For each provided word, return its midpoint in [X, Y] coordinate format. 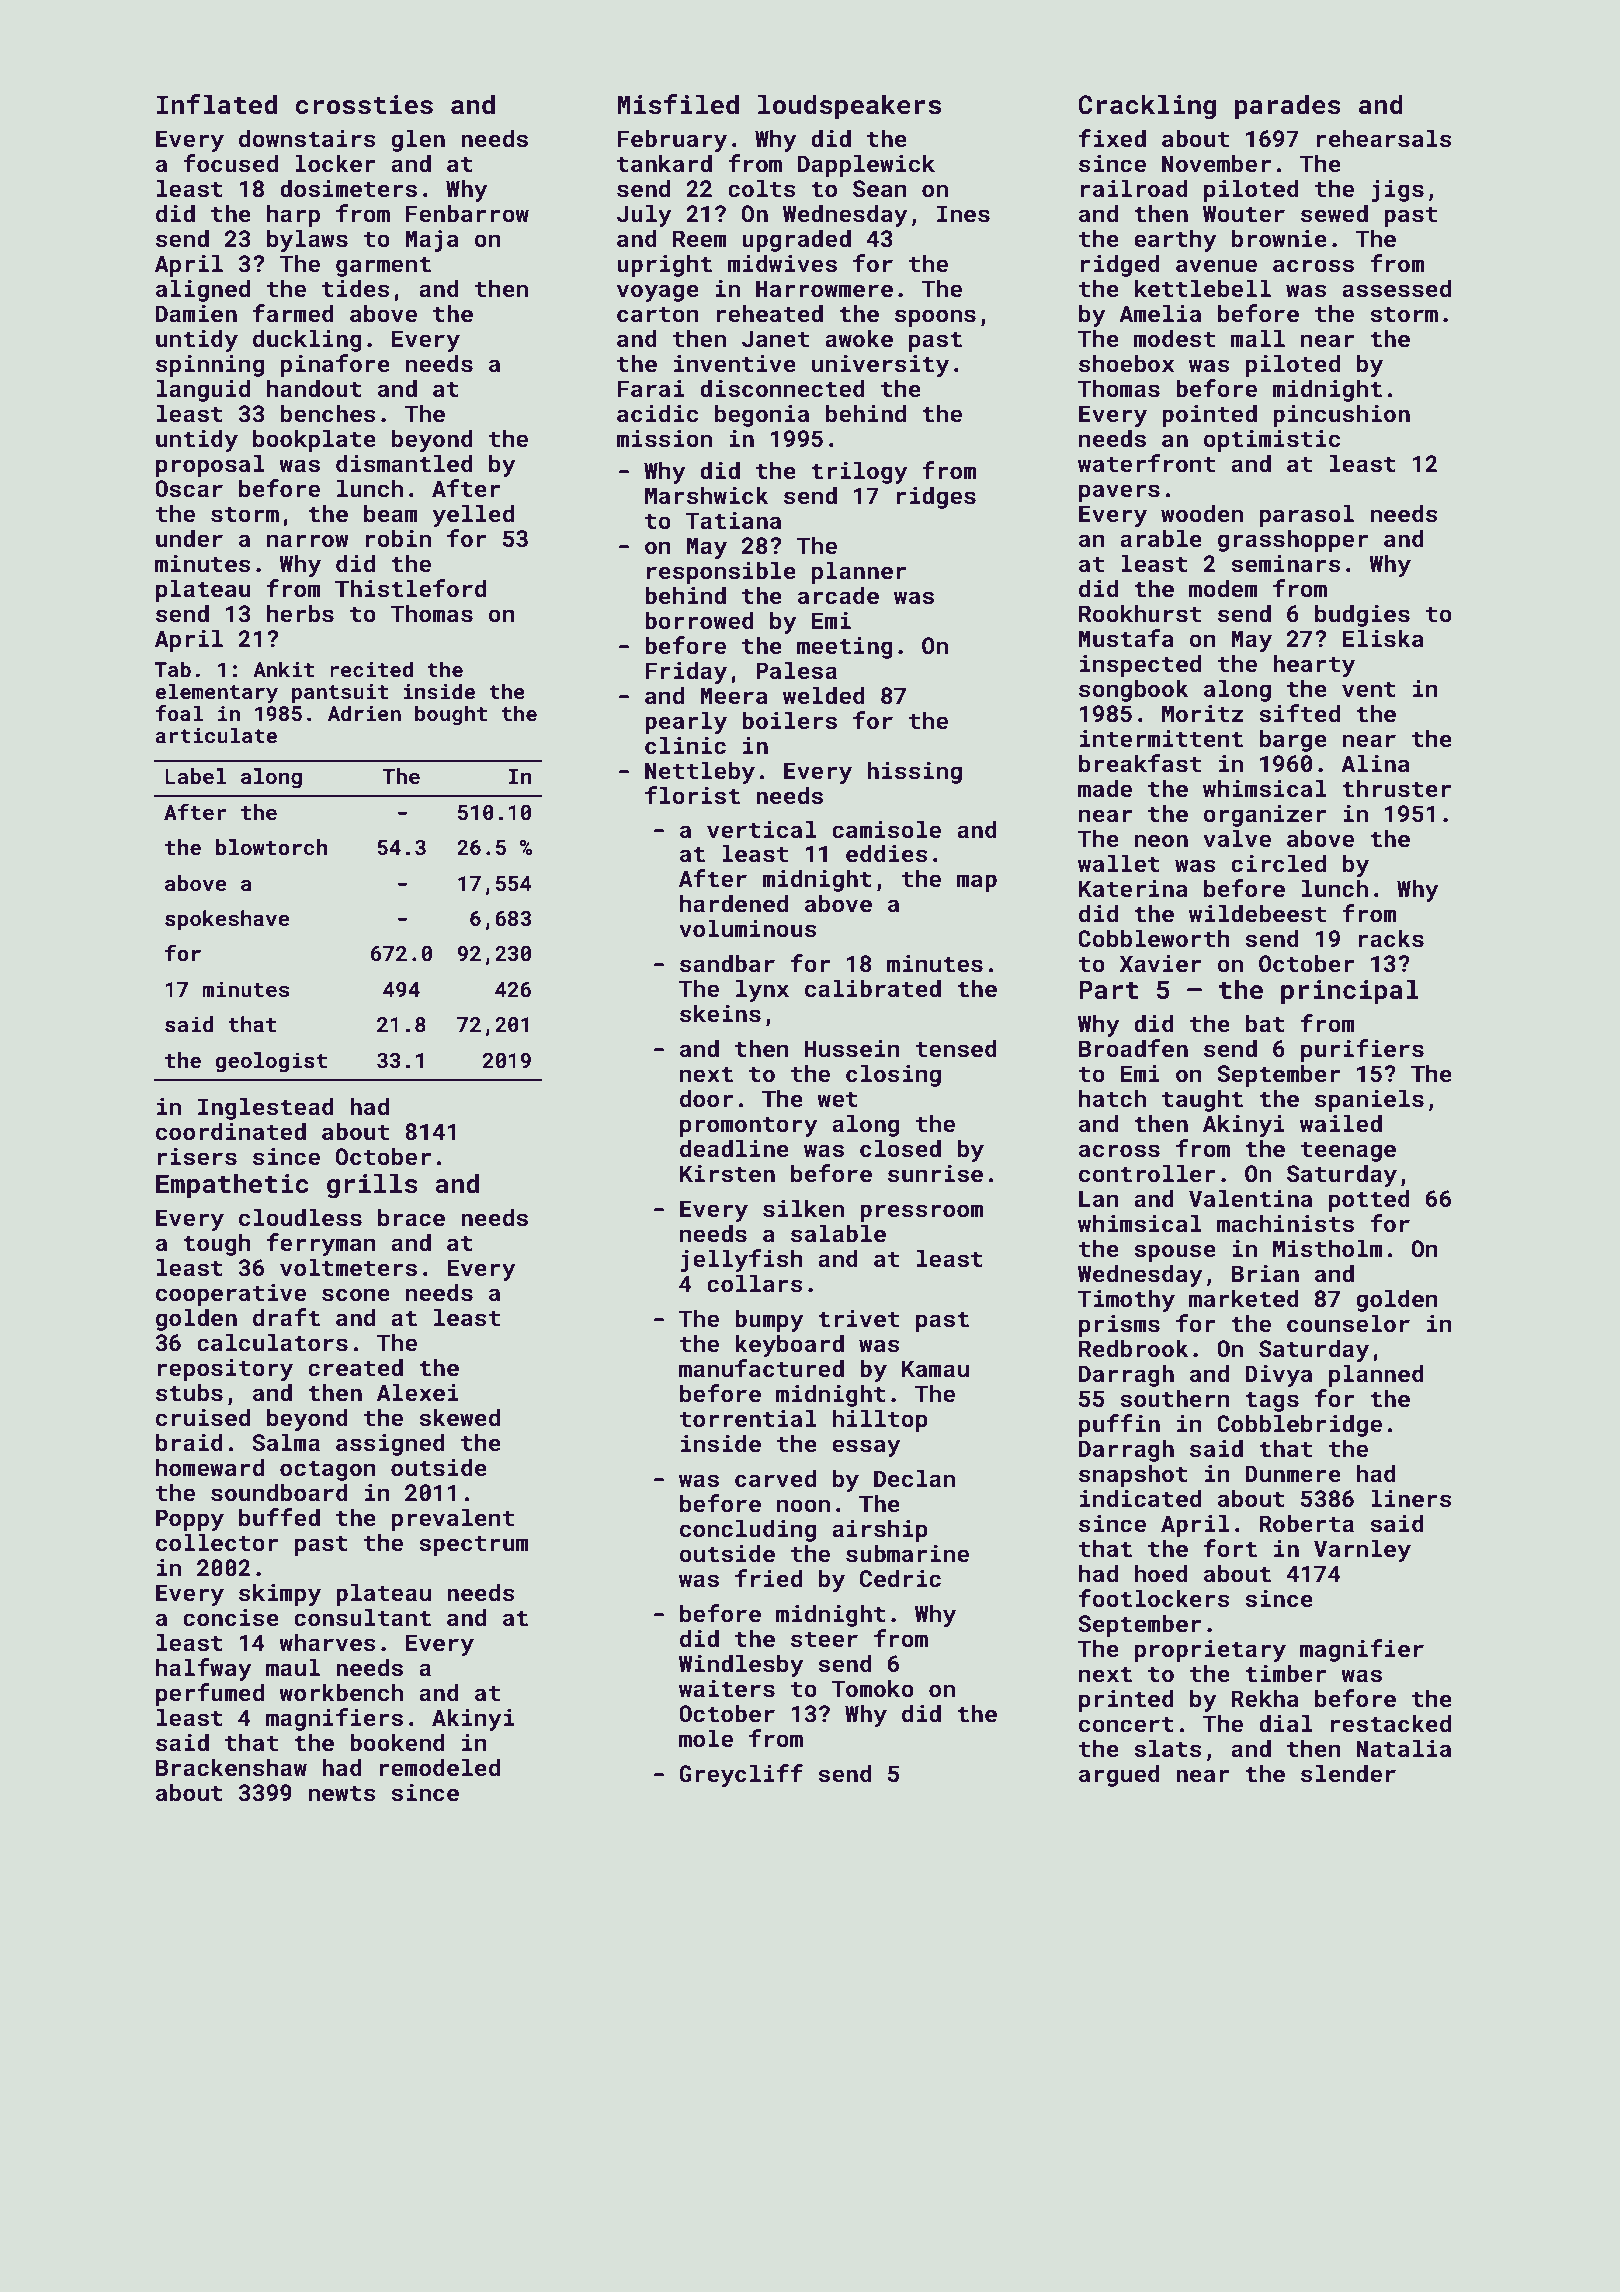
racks [1391, 938]
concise [231, 1617]
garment [383, 267]
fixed [1112, 138]
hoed [1161, 1573]
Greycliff [741, 1775]
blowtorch [271, 847]
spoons [935, 318]
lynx [762, 990]
